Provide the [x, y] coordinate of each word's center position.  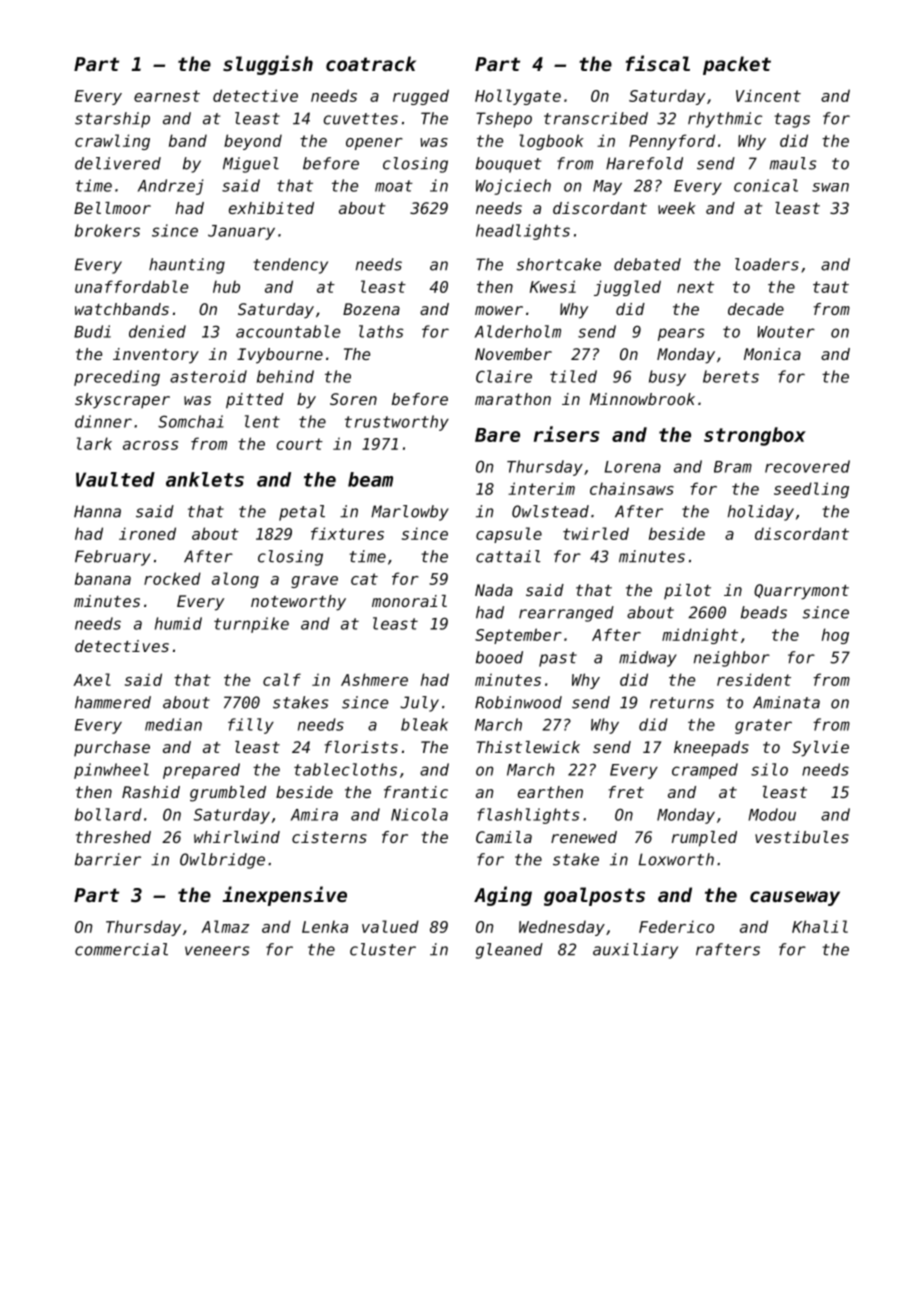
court [299, 444]
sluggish [268, 65]
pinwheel [111, 771]
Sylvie [820, 749]
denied [157, 331]
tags [792, 120]
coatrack [371, 63]
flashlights [528, 816]
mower [499, 310]
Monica [772, 354]
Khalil [820, 926]
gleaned [509, 951]
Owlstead [550, 511]
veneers [217, 951]
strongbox [755, 436]
